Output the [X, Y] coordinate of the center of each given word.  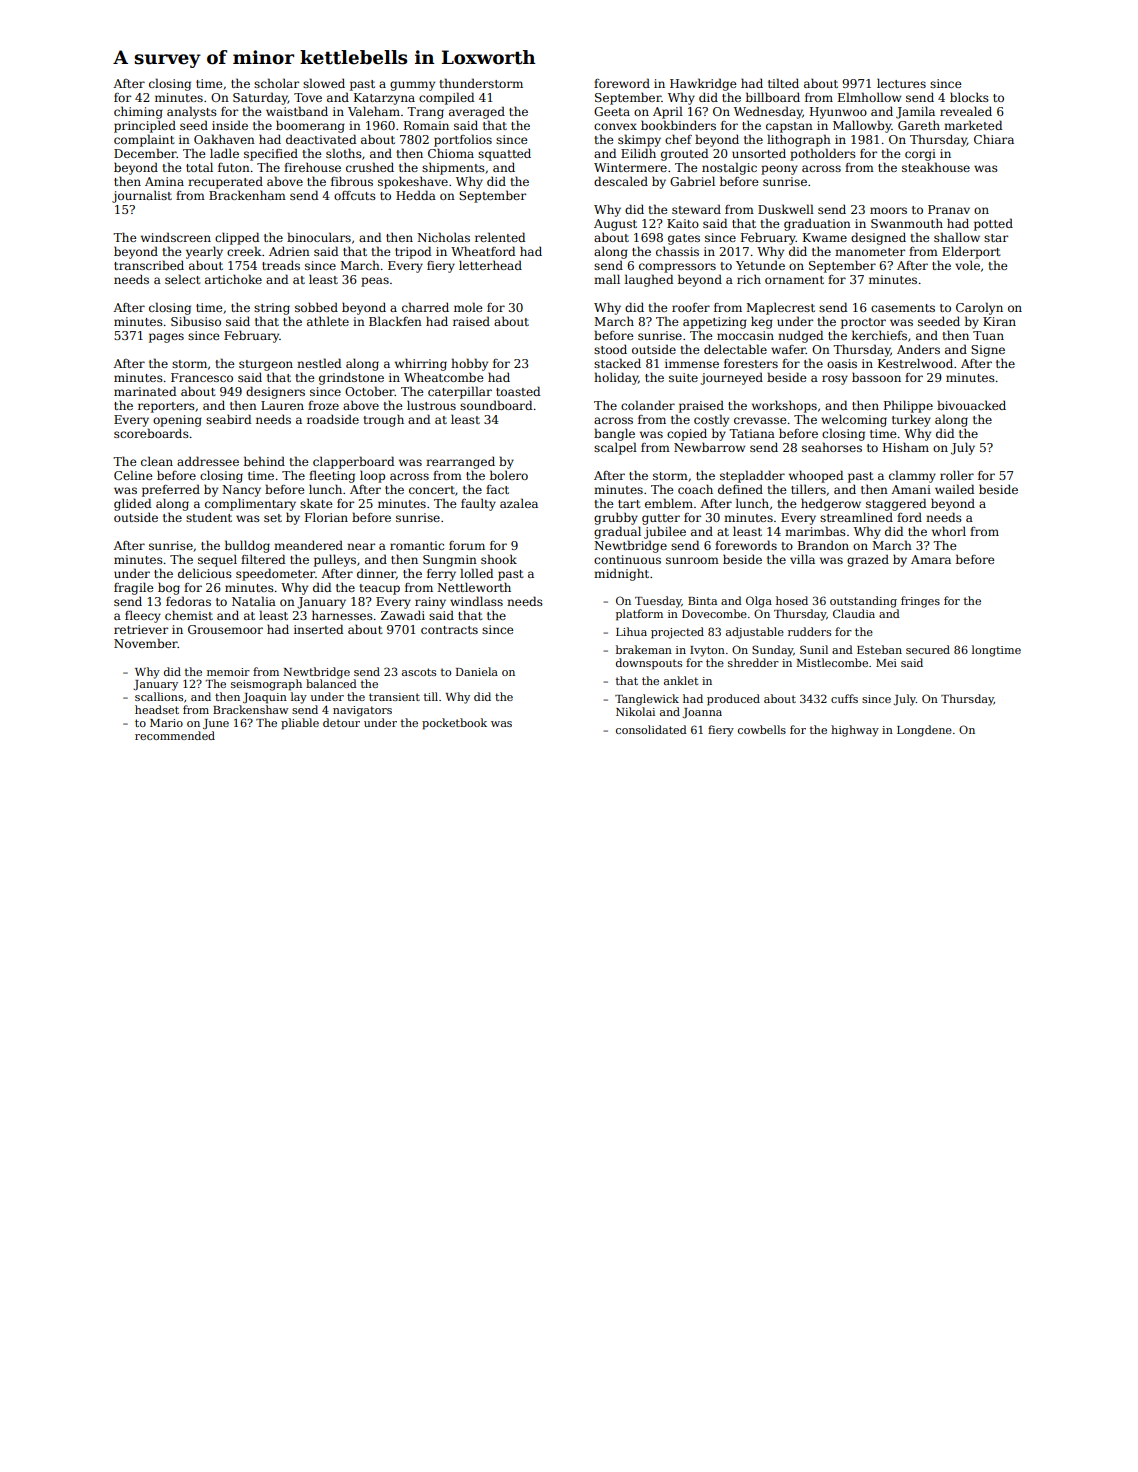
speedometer [275, 574]
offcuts [355, 195]
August [615, 225]
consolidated [651, 729]
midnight [621, 574]
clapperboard [353, 462]
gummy [412, 86]
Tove [308, 97]
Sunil [814, 649]
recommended [175, 735]
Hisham [906, 447]
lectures [901, 83]
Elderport [971, 252]
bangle [614, 434]
